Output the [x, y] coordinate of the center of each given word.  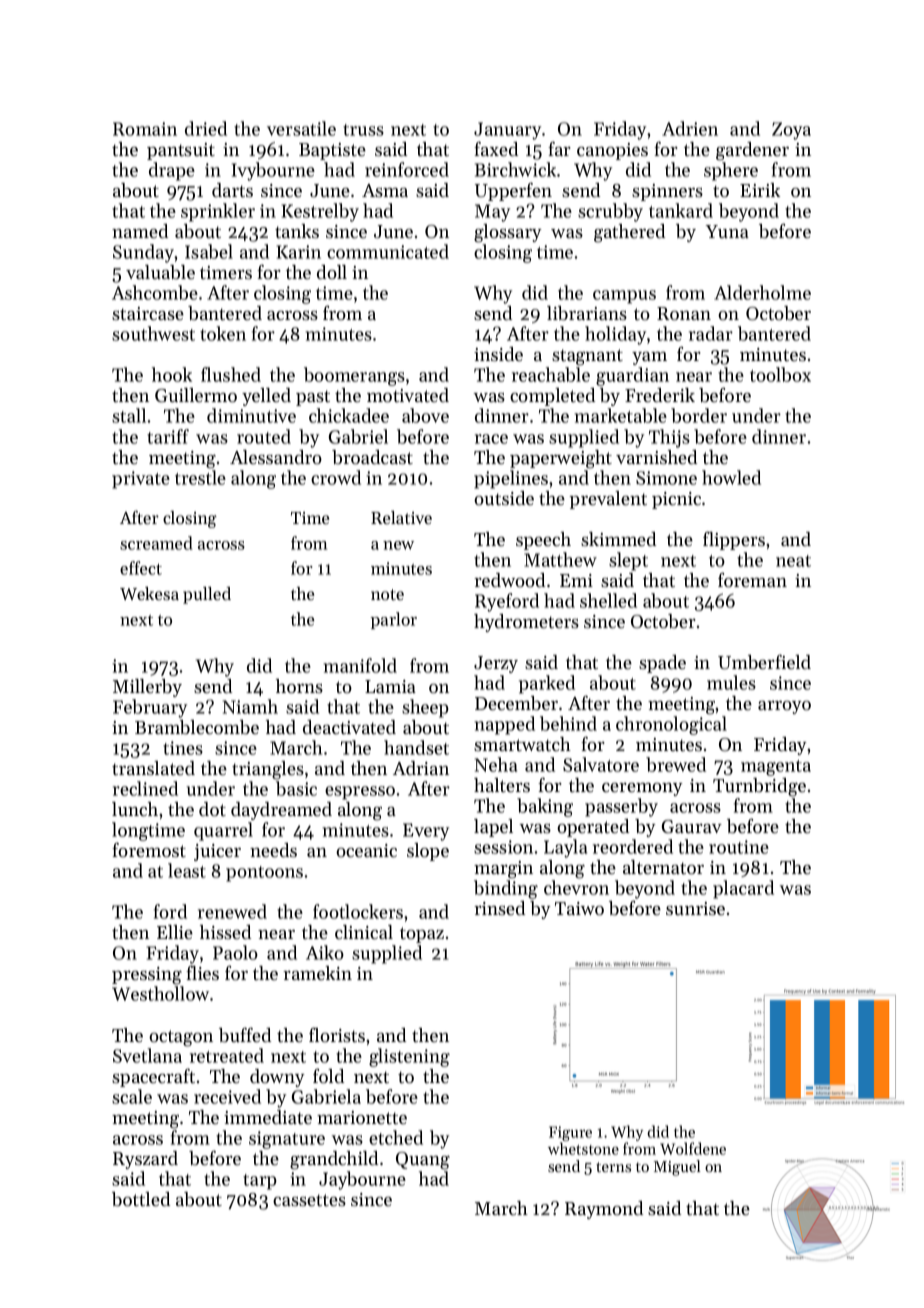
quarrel [223, 831]
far [559, 148]
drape [172, 171]
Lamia [390, 686]
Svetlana [147, 1055]
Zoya [791, 131]
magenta [776, 768]
